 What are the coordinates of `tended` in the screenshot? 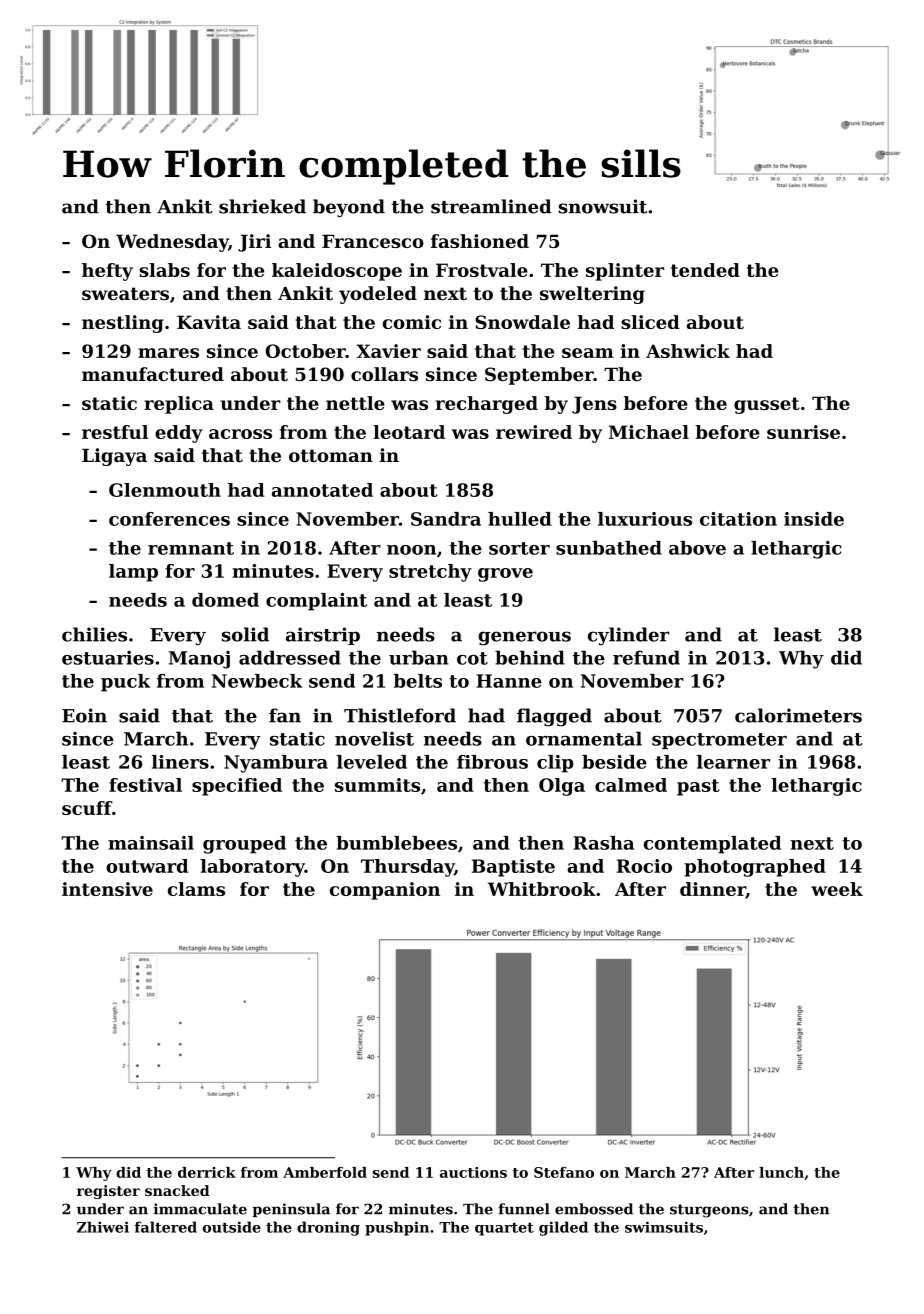 It's located at (705, 270).
